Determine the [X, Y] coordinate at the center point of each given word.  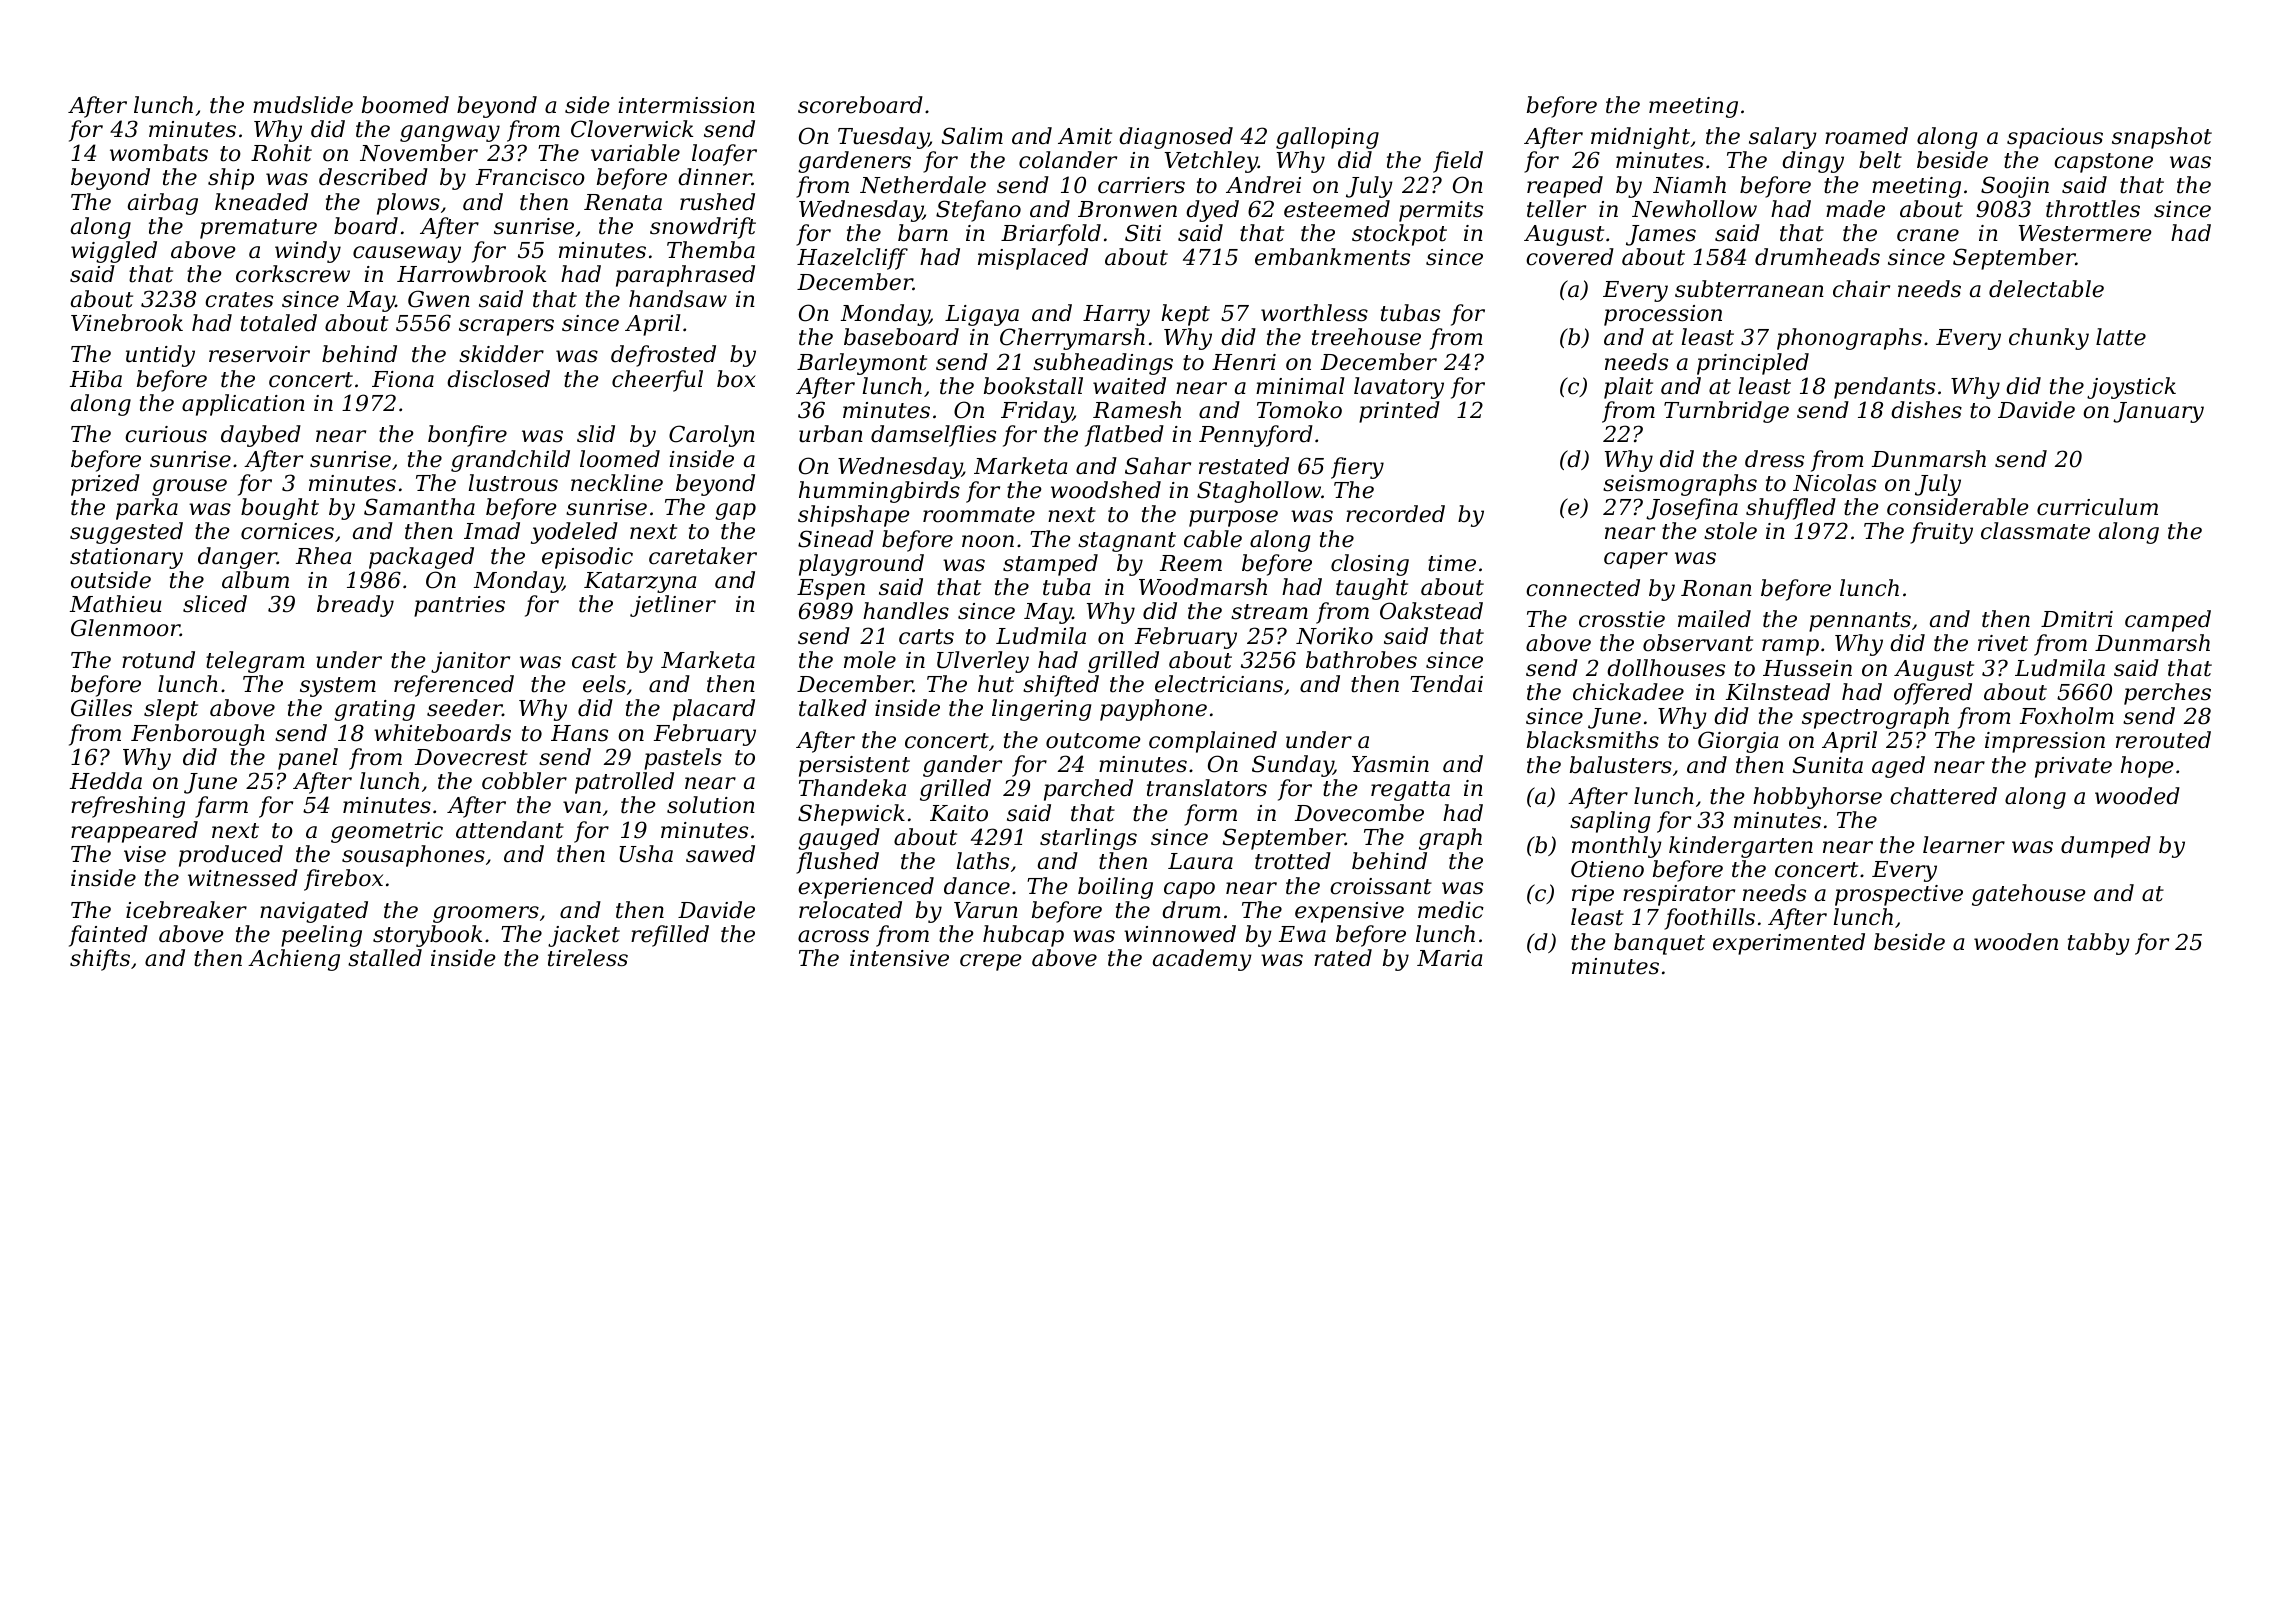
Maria [1449, 958]
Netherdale [923, 185]
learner [1964, 845]
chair [1861, 289]
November [419, 153]
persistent [854, 766]
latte [2121, 337]
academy [1202, 960]
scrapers [506, 327]
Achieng [294, 960]
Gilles [101, 708]
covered [1570, 257]
